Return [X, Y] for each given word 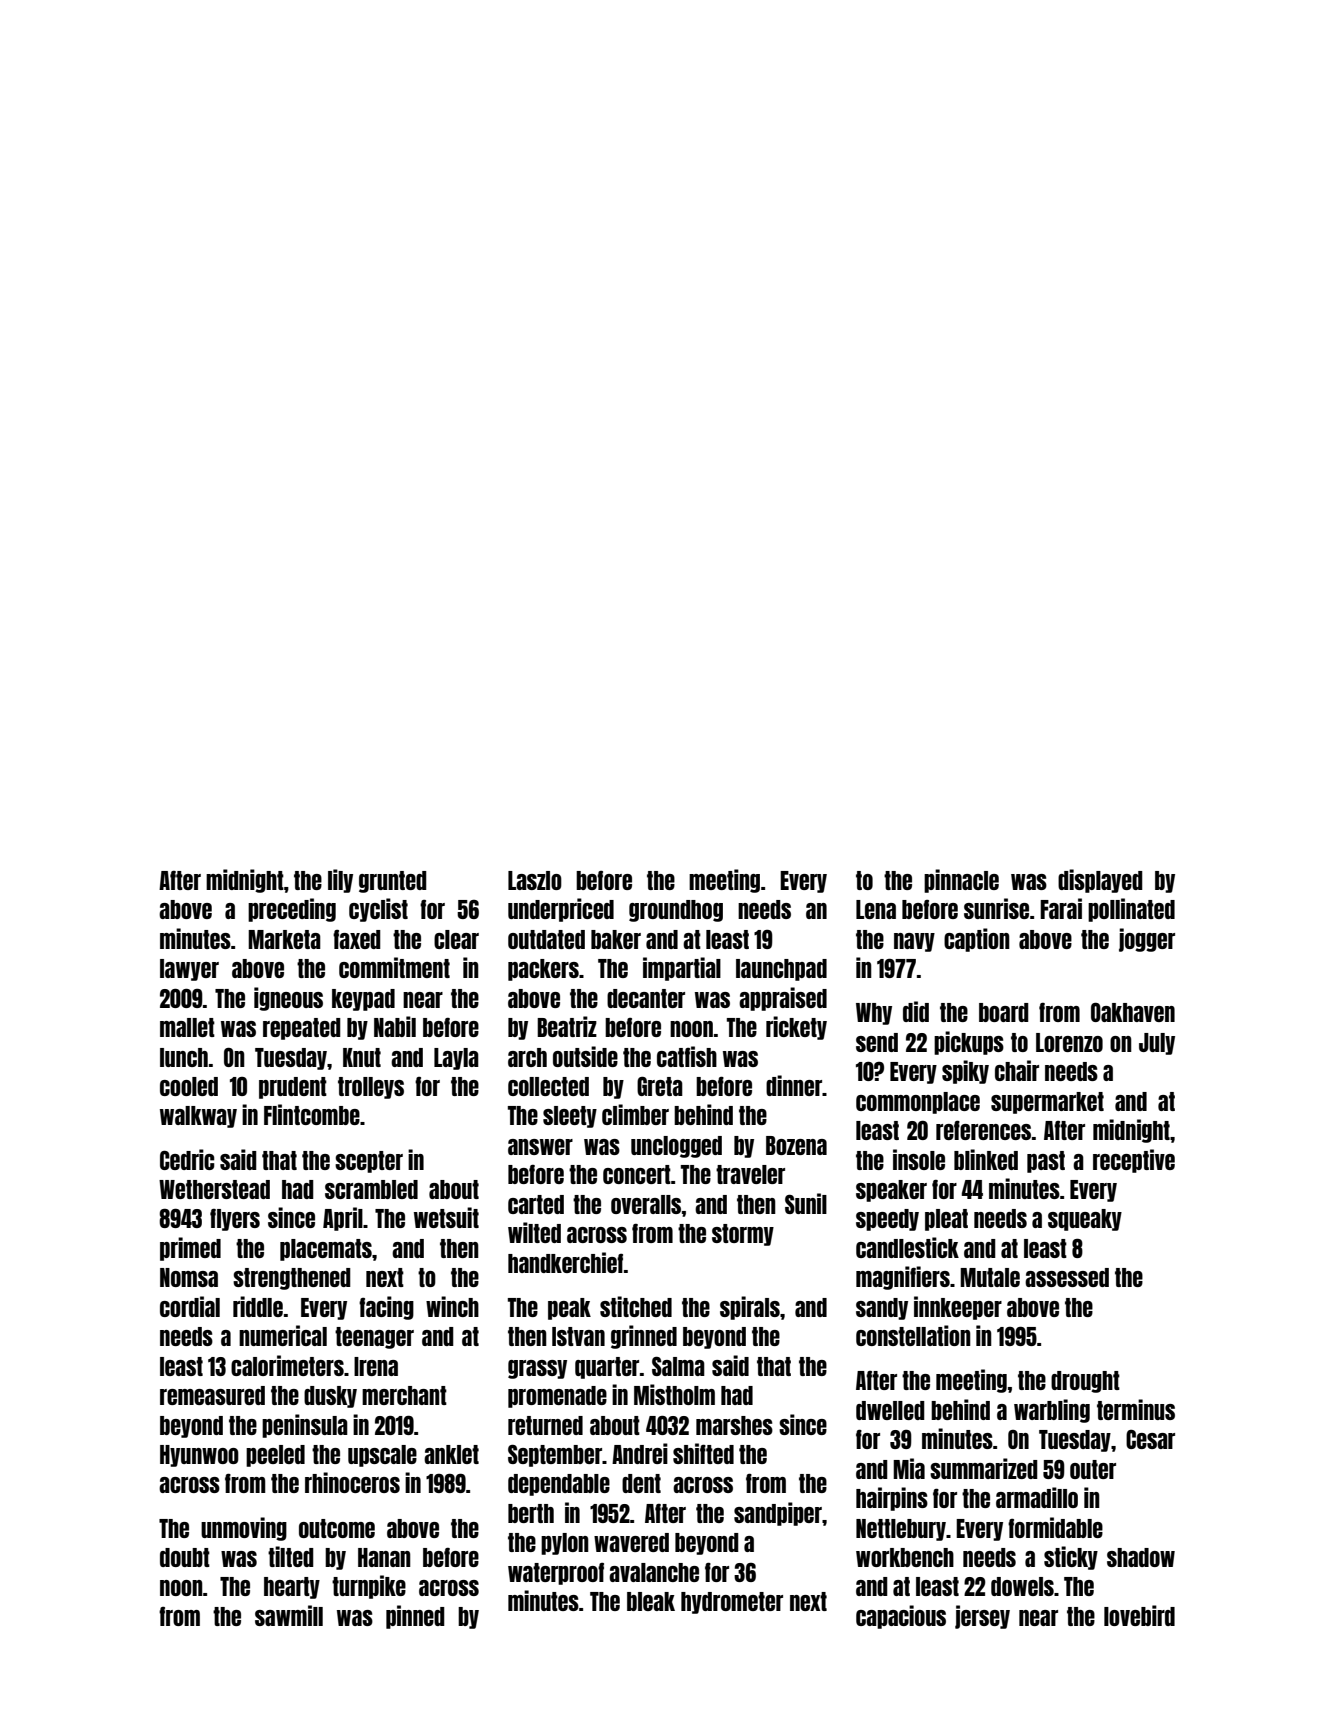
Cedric [187, 1159]
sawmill [289, 1615]
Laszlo [535, 880]
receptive [1134, 1161]
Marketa [284, 939]
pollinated [1131, 910]
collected [548, 1086]
